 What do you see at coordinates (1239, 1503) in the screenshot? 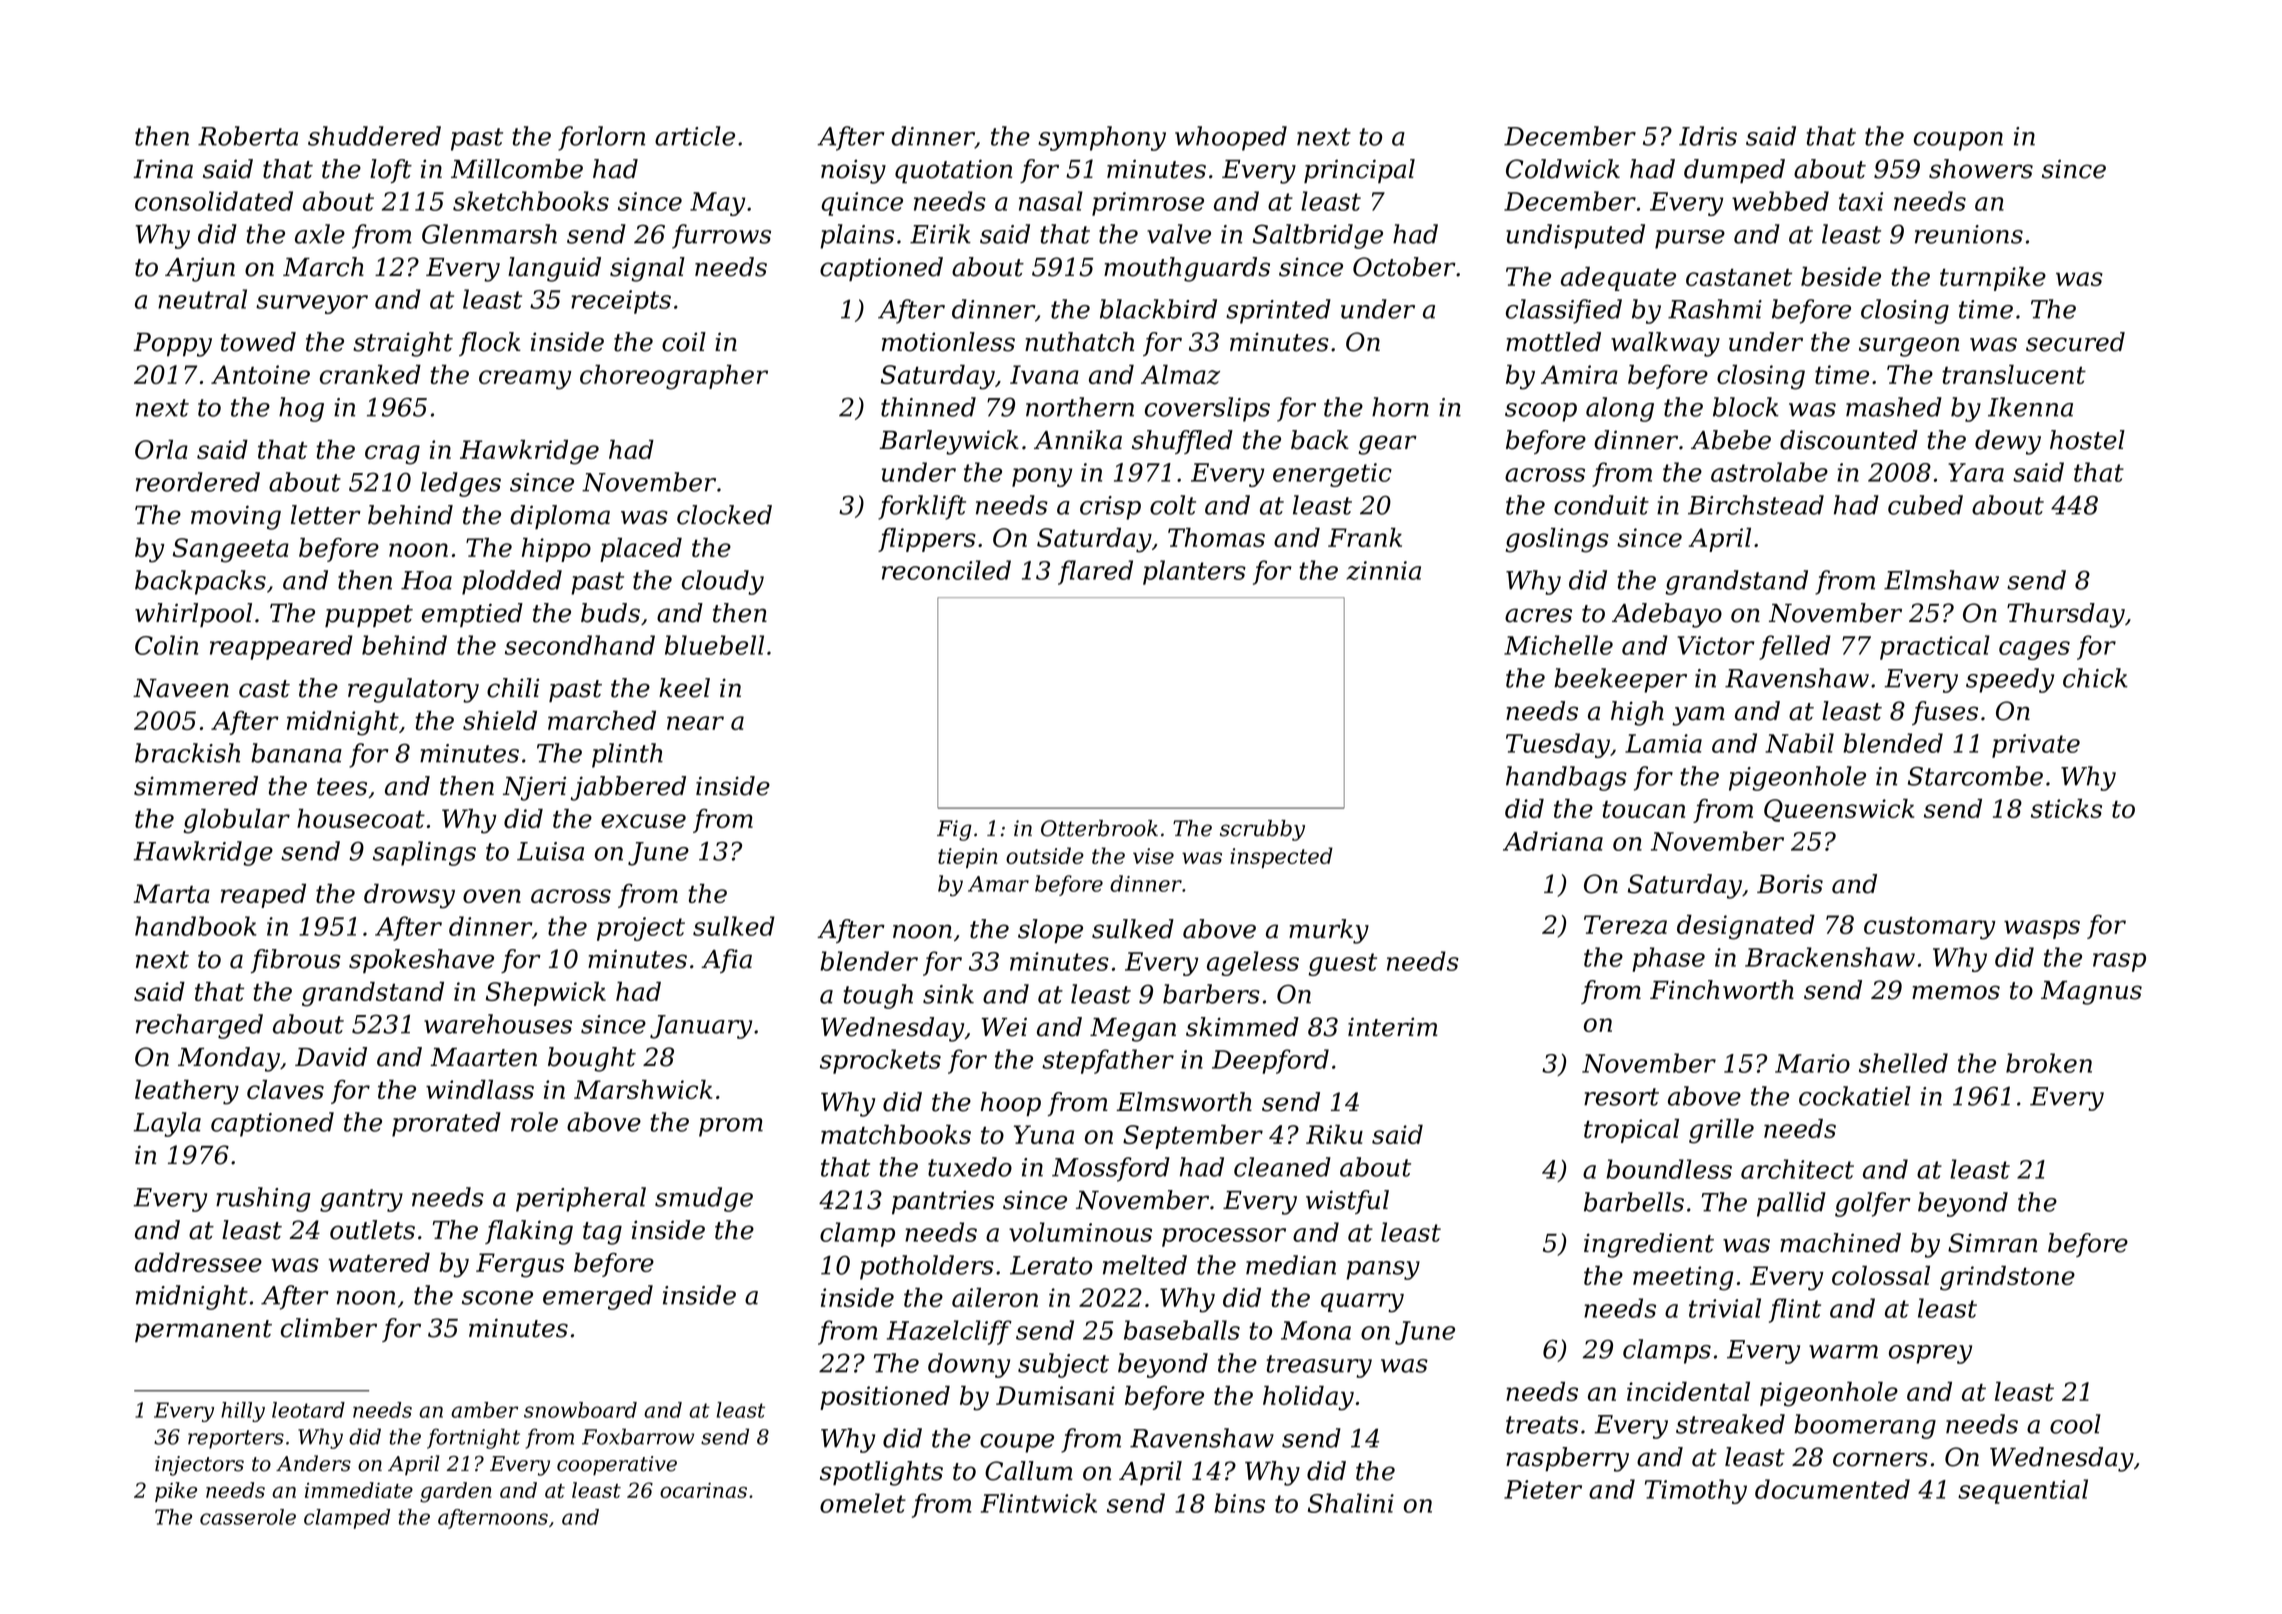
I see `bins` at bounding box center [1239, 1503].
